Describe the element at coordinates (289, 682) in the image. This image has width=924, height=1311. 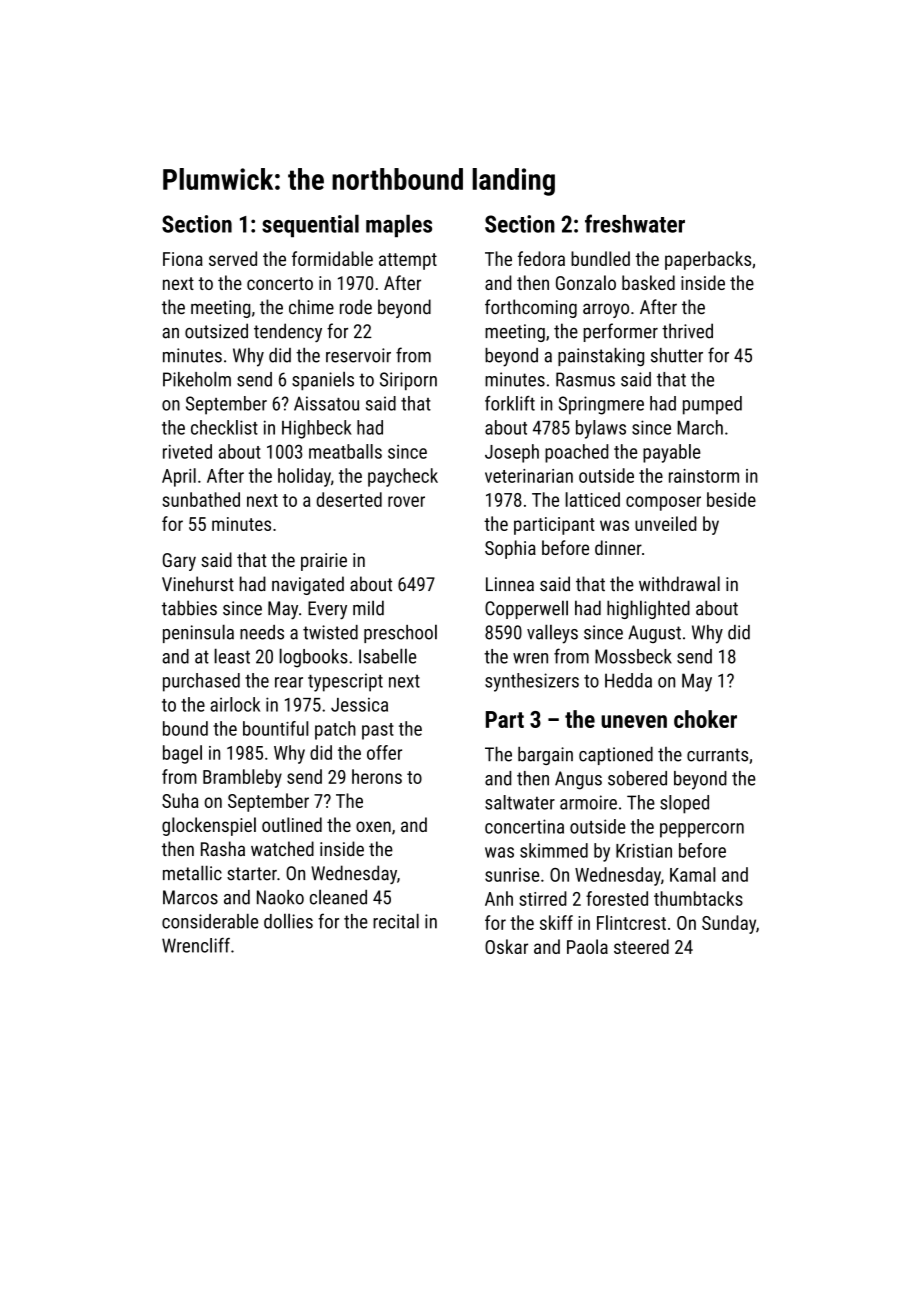
I see `rear` at that location.
